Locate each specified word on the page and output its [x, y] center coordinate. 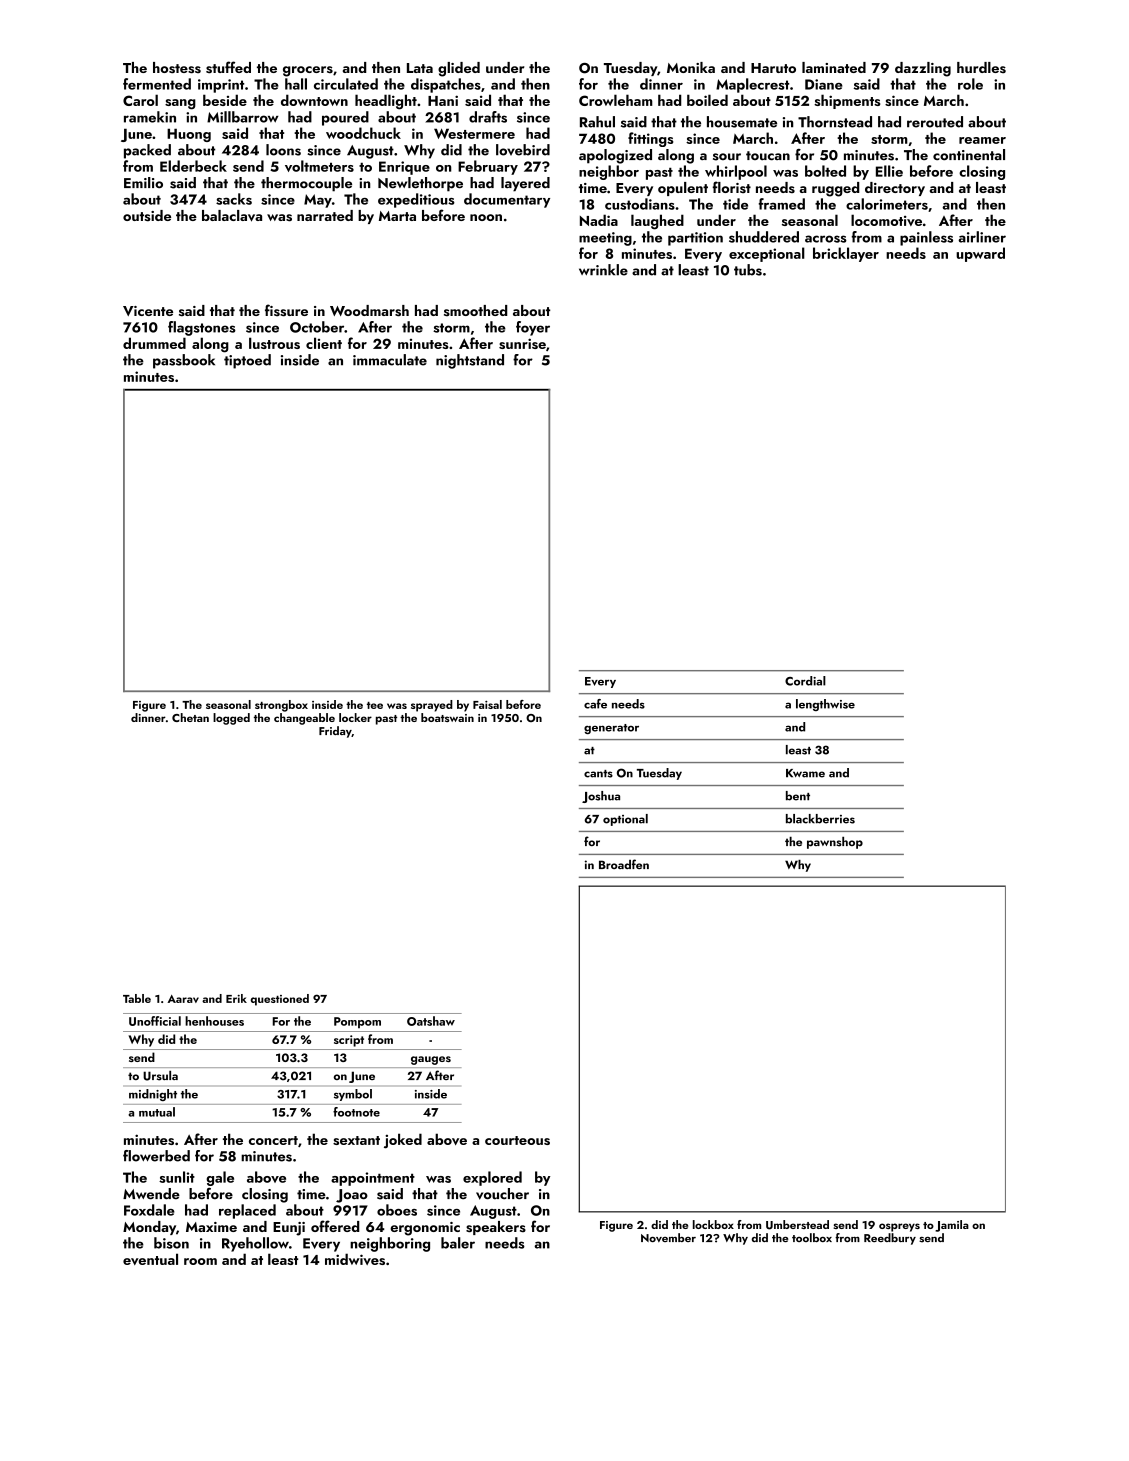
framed [782, 204]
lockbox [713, 1224]
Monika [691, 67]
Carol [140, 100]
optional [625, 820]
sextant [356, 1140]
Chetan [190, 717]
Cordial [805, 681]
